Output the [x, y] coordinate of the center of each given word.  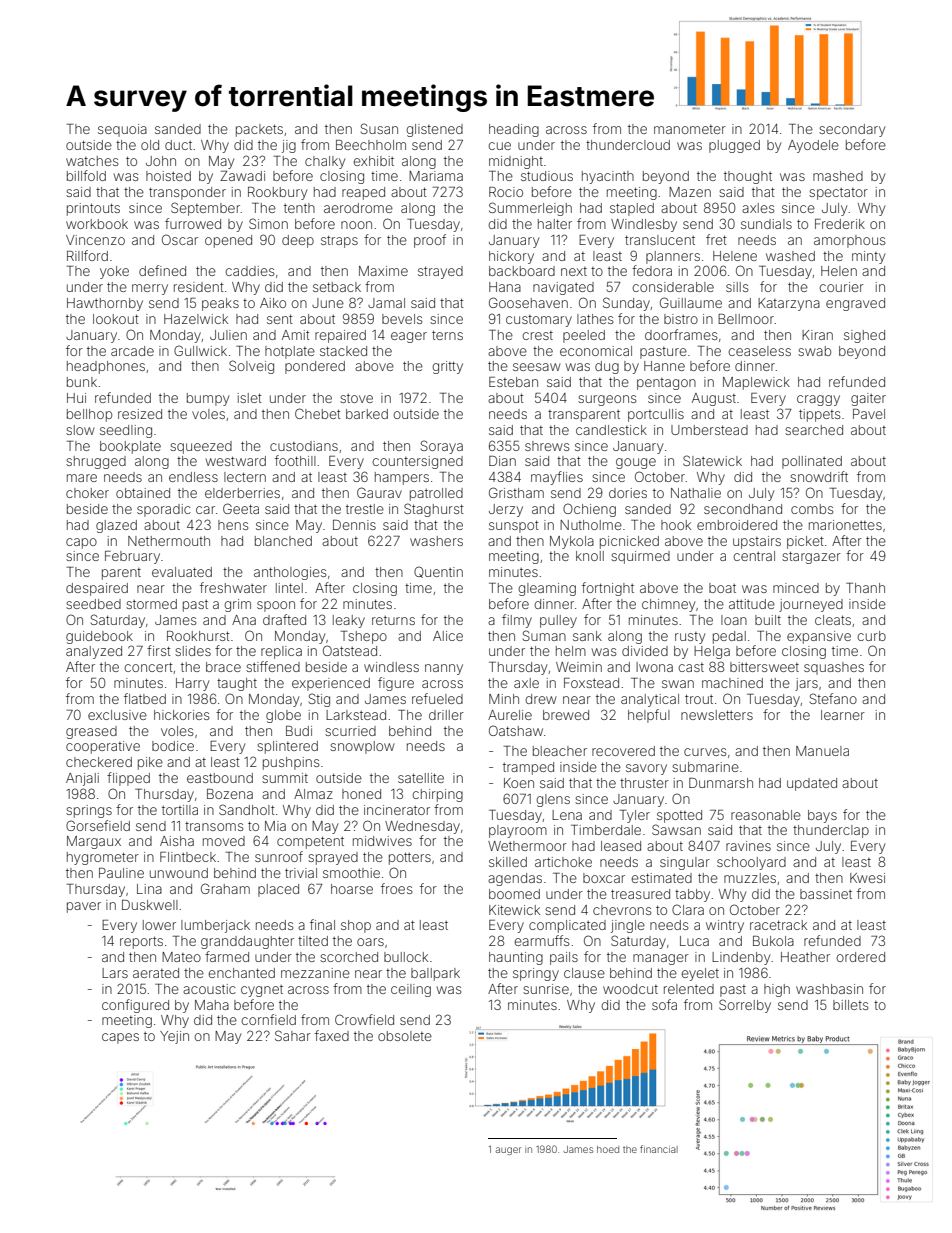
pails [564, 958]
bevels [402, 319]
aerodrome [358, 208]
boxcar [604, 878]
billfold [86, 175]
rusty [690, 638]
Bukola [773, 941]
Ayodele [813, 146]
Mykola [572, 542]
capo [81, 543]
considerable [673, 287]
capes [120, 1038]
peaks [220, 304]
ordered [861, 957]
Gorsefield [98, 825]
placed [278, 890]
